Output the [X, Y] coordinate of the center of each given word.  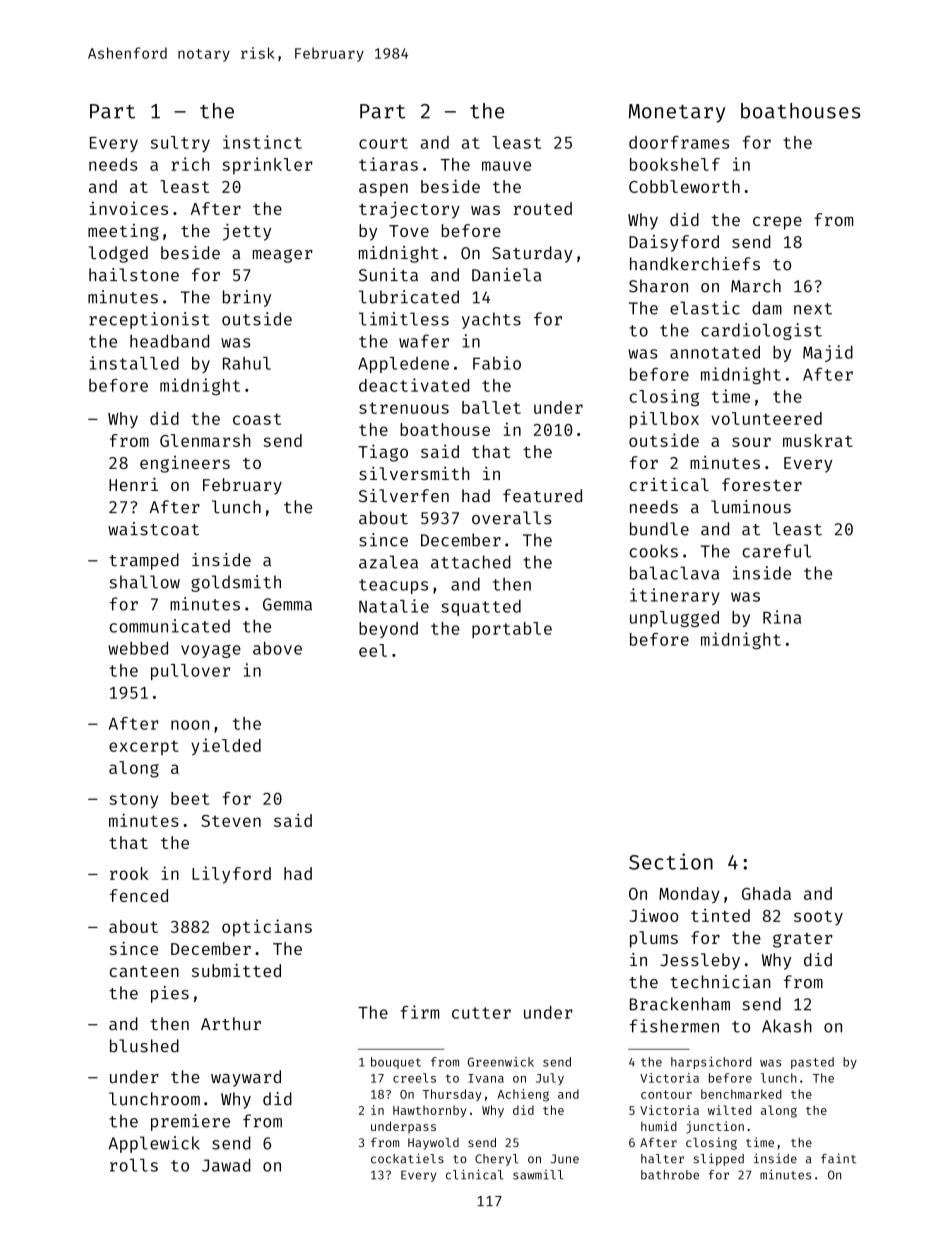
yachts [491, 320]
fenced [139, 895]
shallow [145, 582]
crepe [777, 223]
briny [247, 298]
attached [470, 562]
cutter [481, 1013]
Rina [782, 617]
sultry [180, 144]
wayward [246, 1078]
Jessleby [700, 961]
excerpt [144, 747]
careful [776, 551]
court [383, 143]
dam [767, 308]
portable [512, 630]
